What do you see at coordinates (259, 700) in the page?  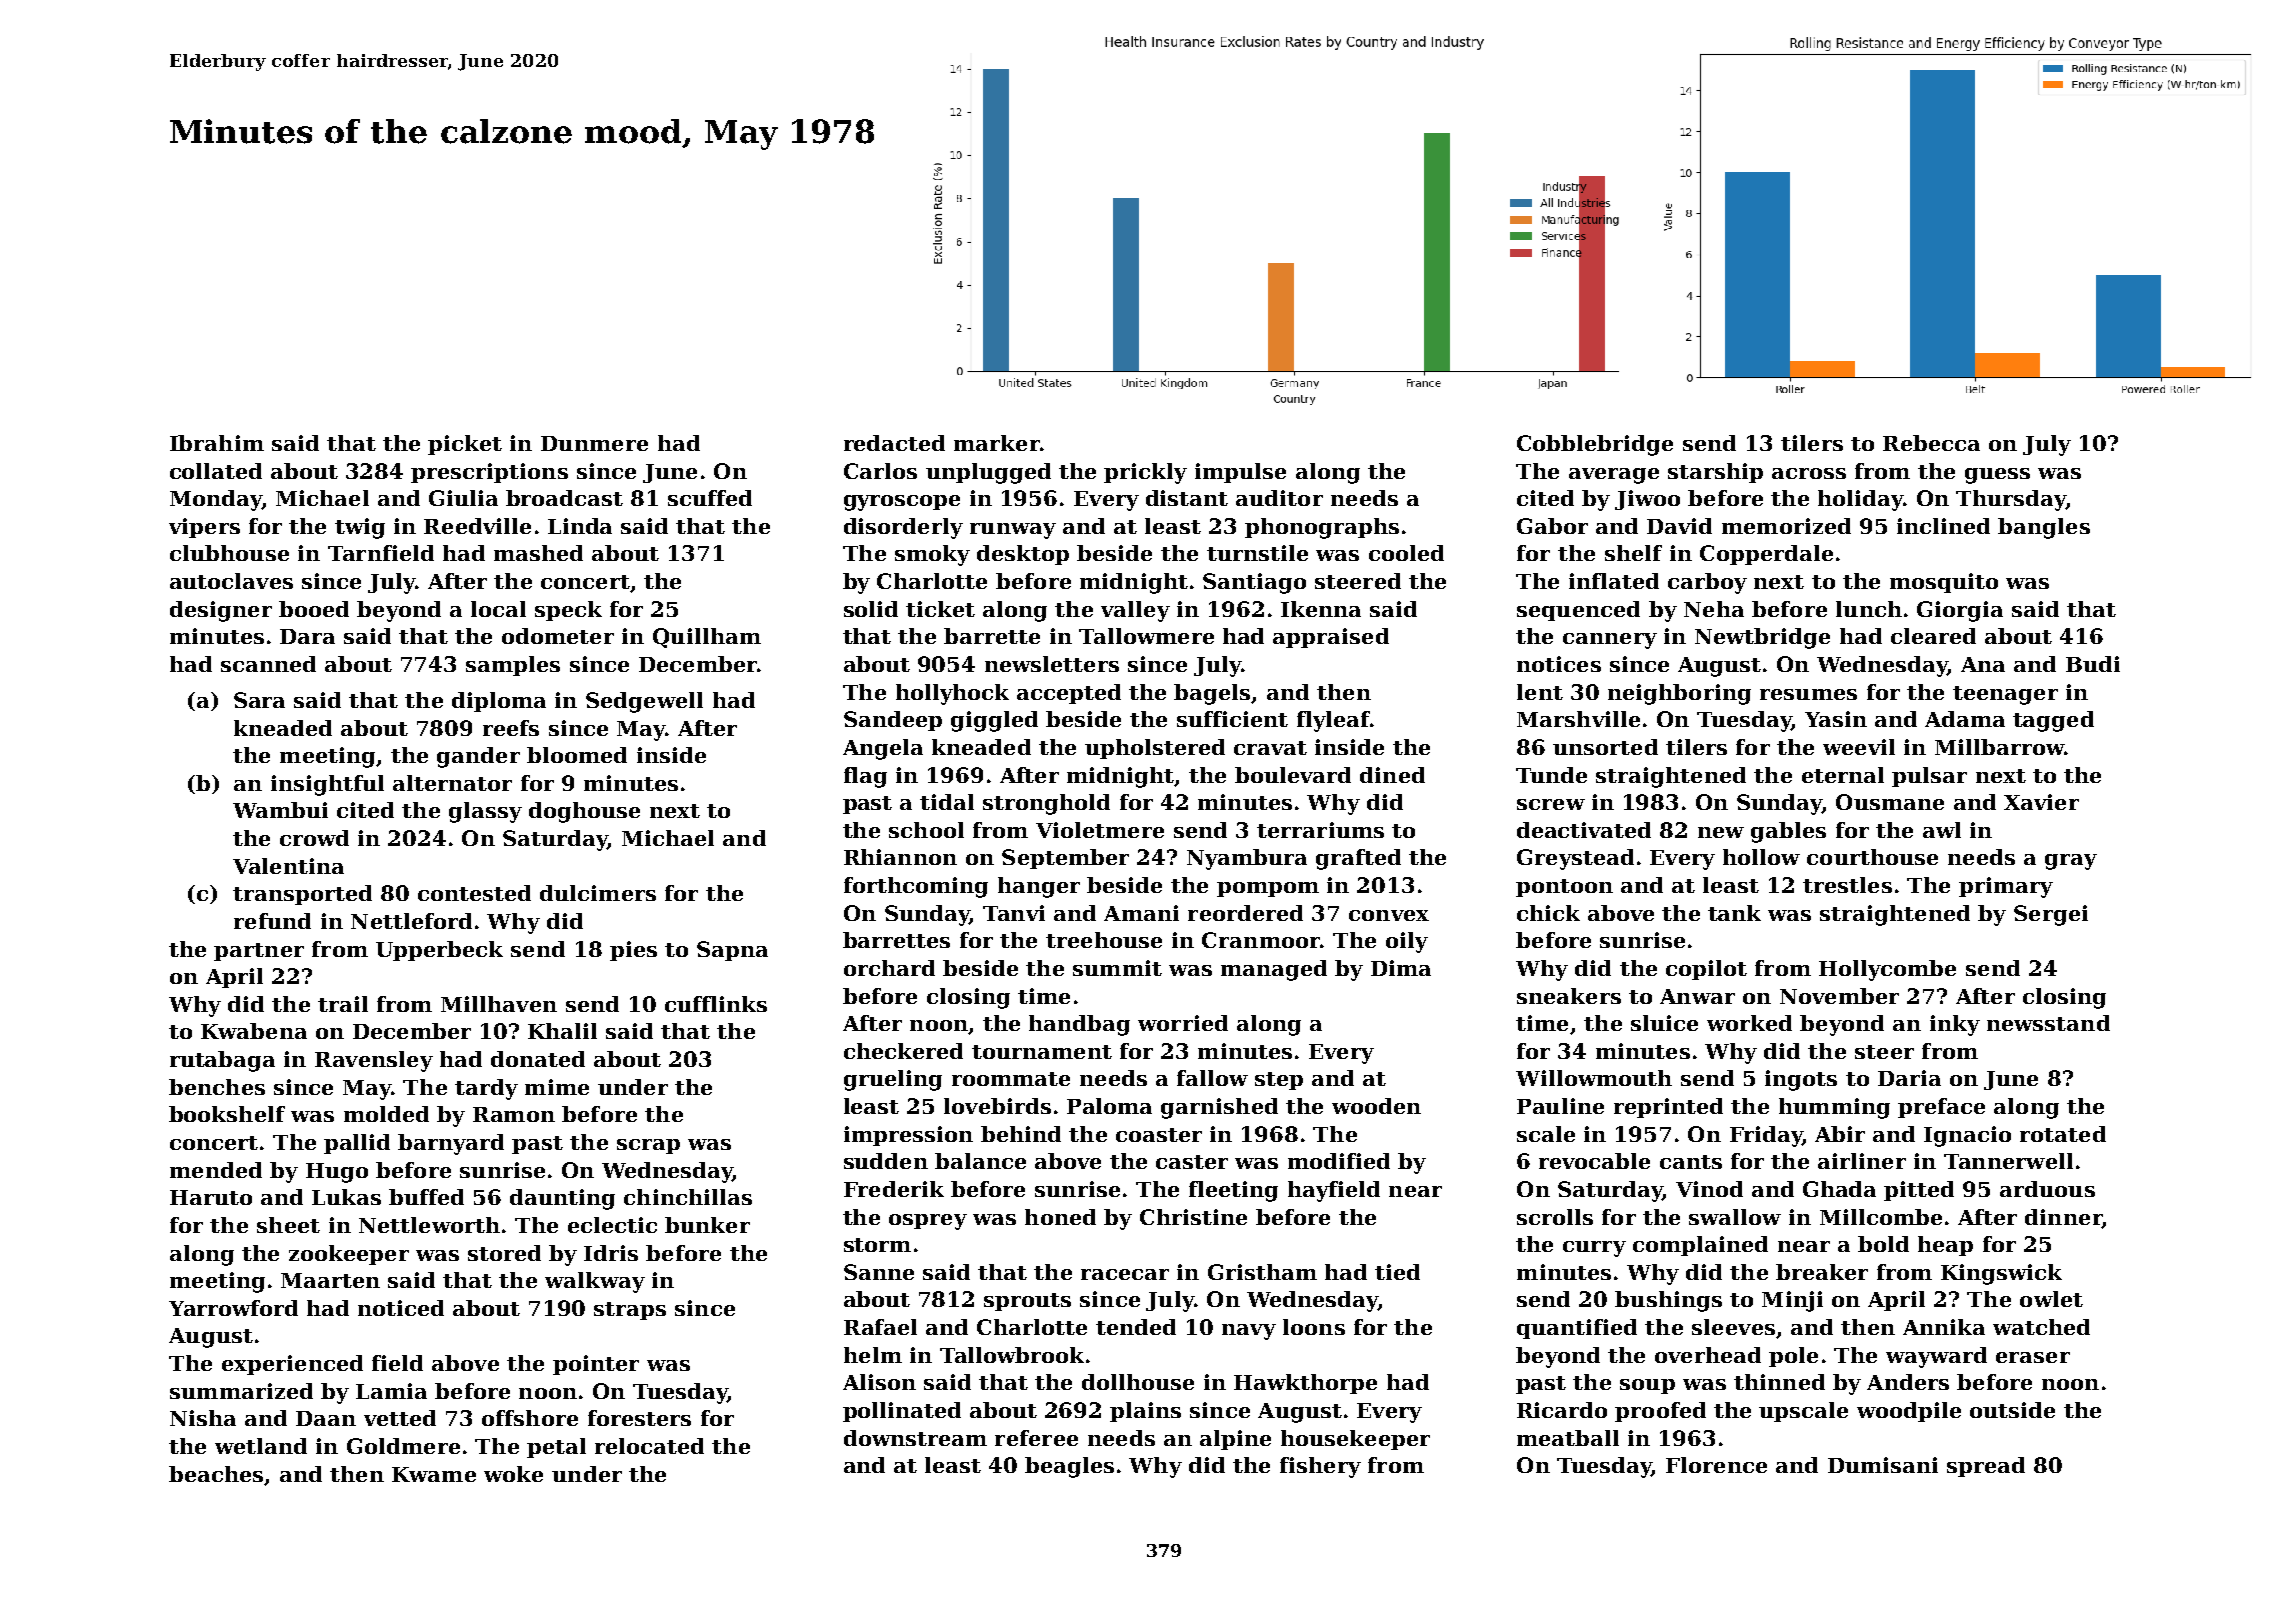 I see `Sara` at bounding box center [259, 700].
